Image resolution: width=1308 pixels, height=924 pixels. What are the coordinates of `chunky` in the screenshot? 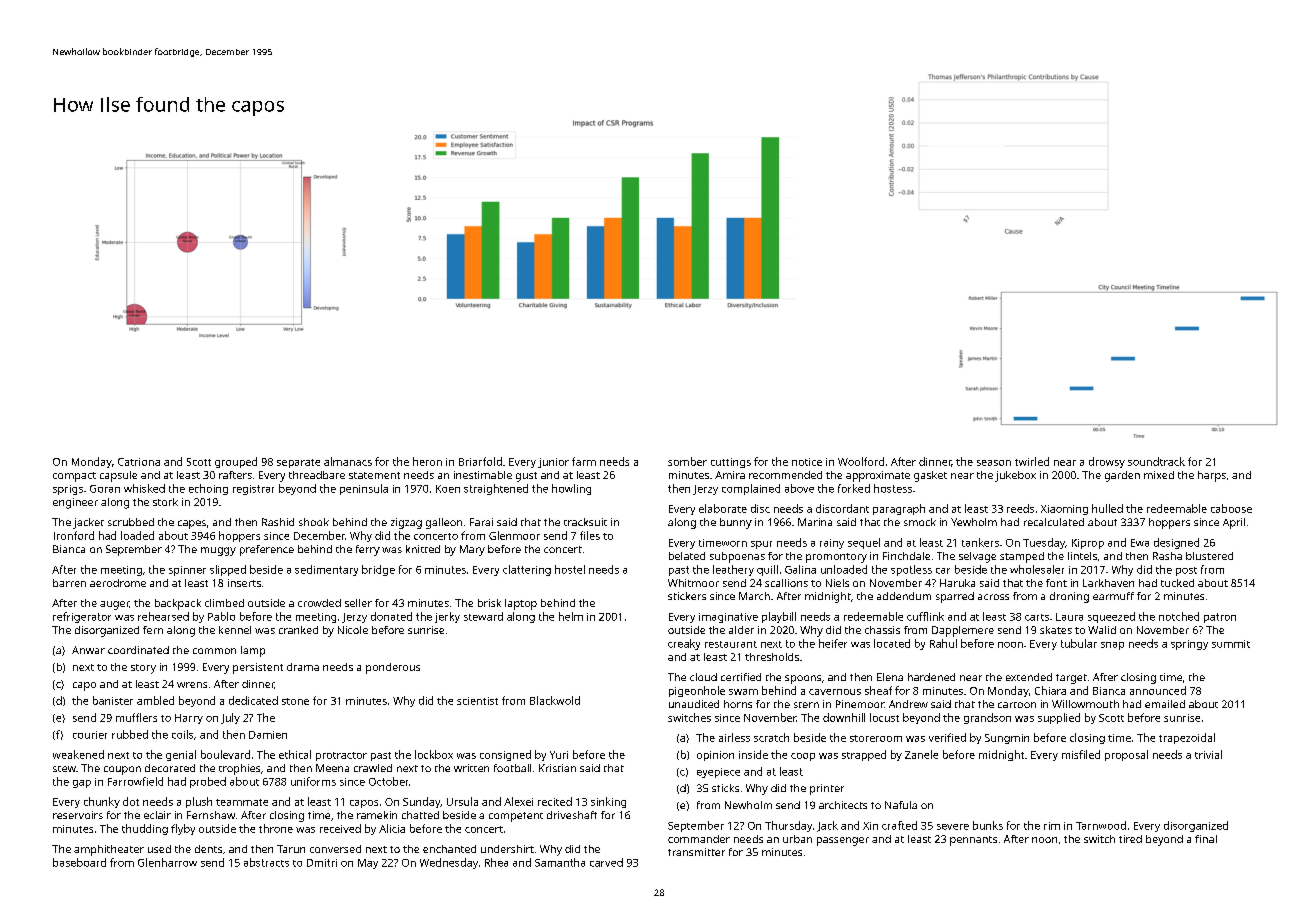 It's located at (102, 802).
